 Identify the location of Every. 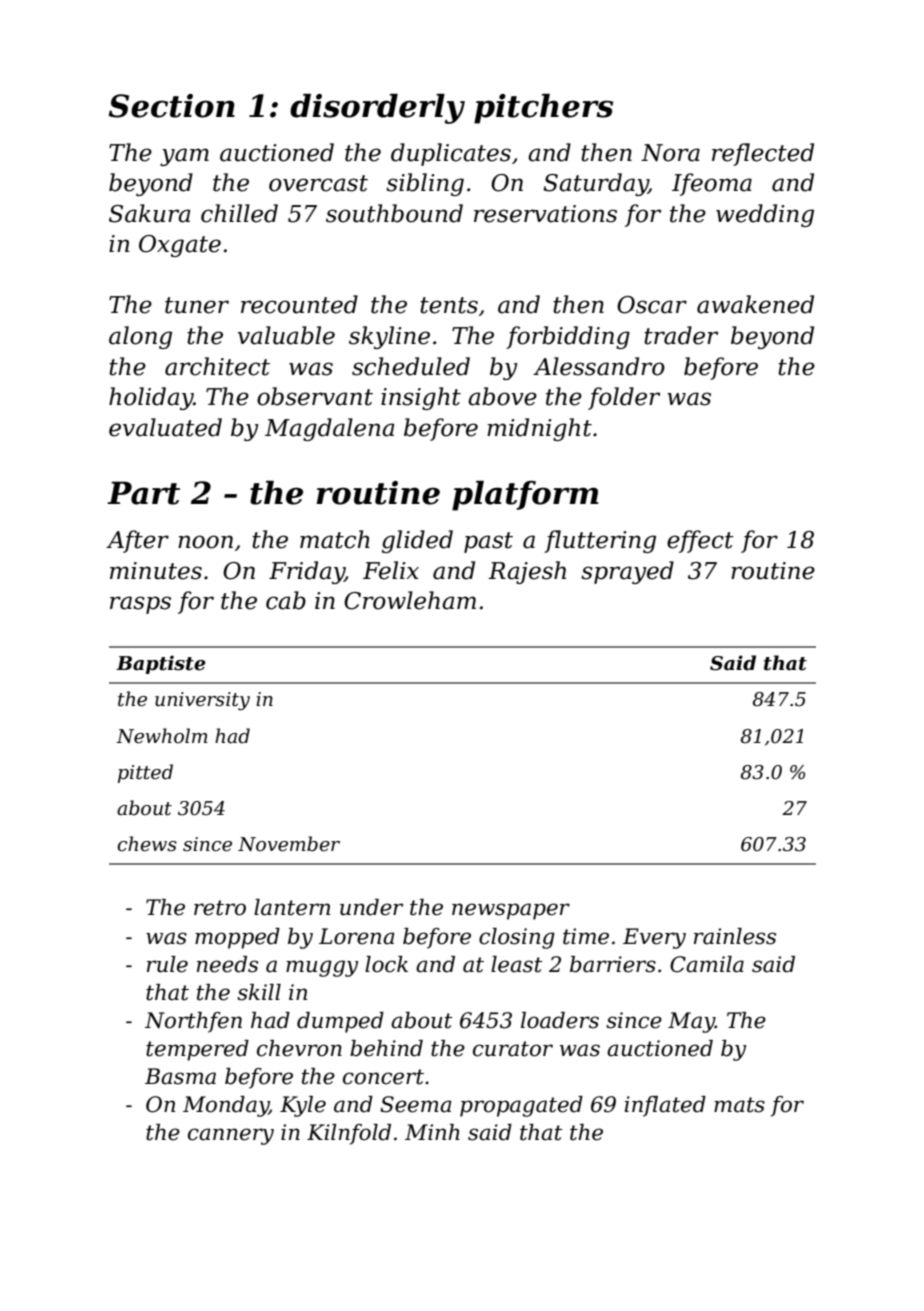
(654, 938).
